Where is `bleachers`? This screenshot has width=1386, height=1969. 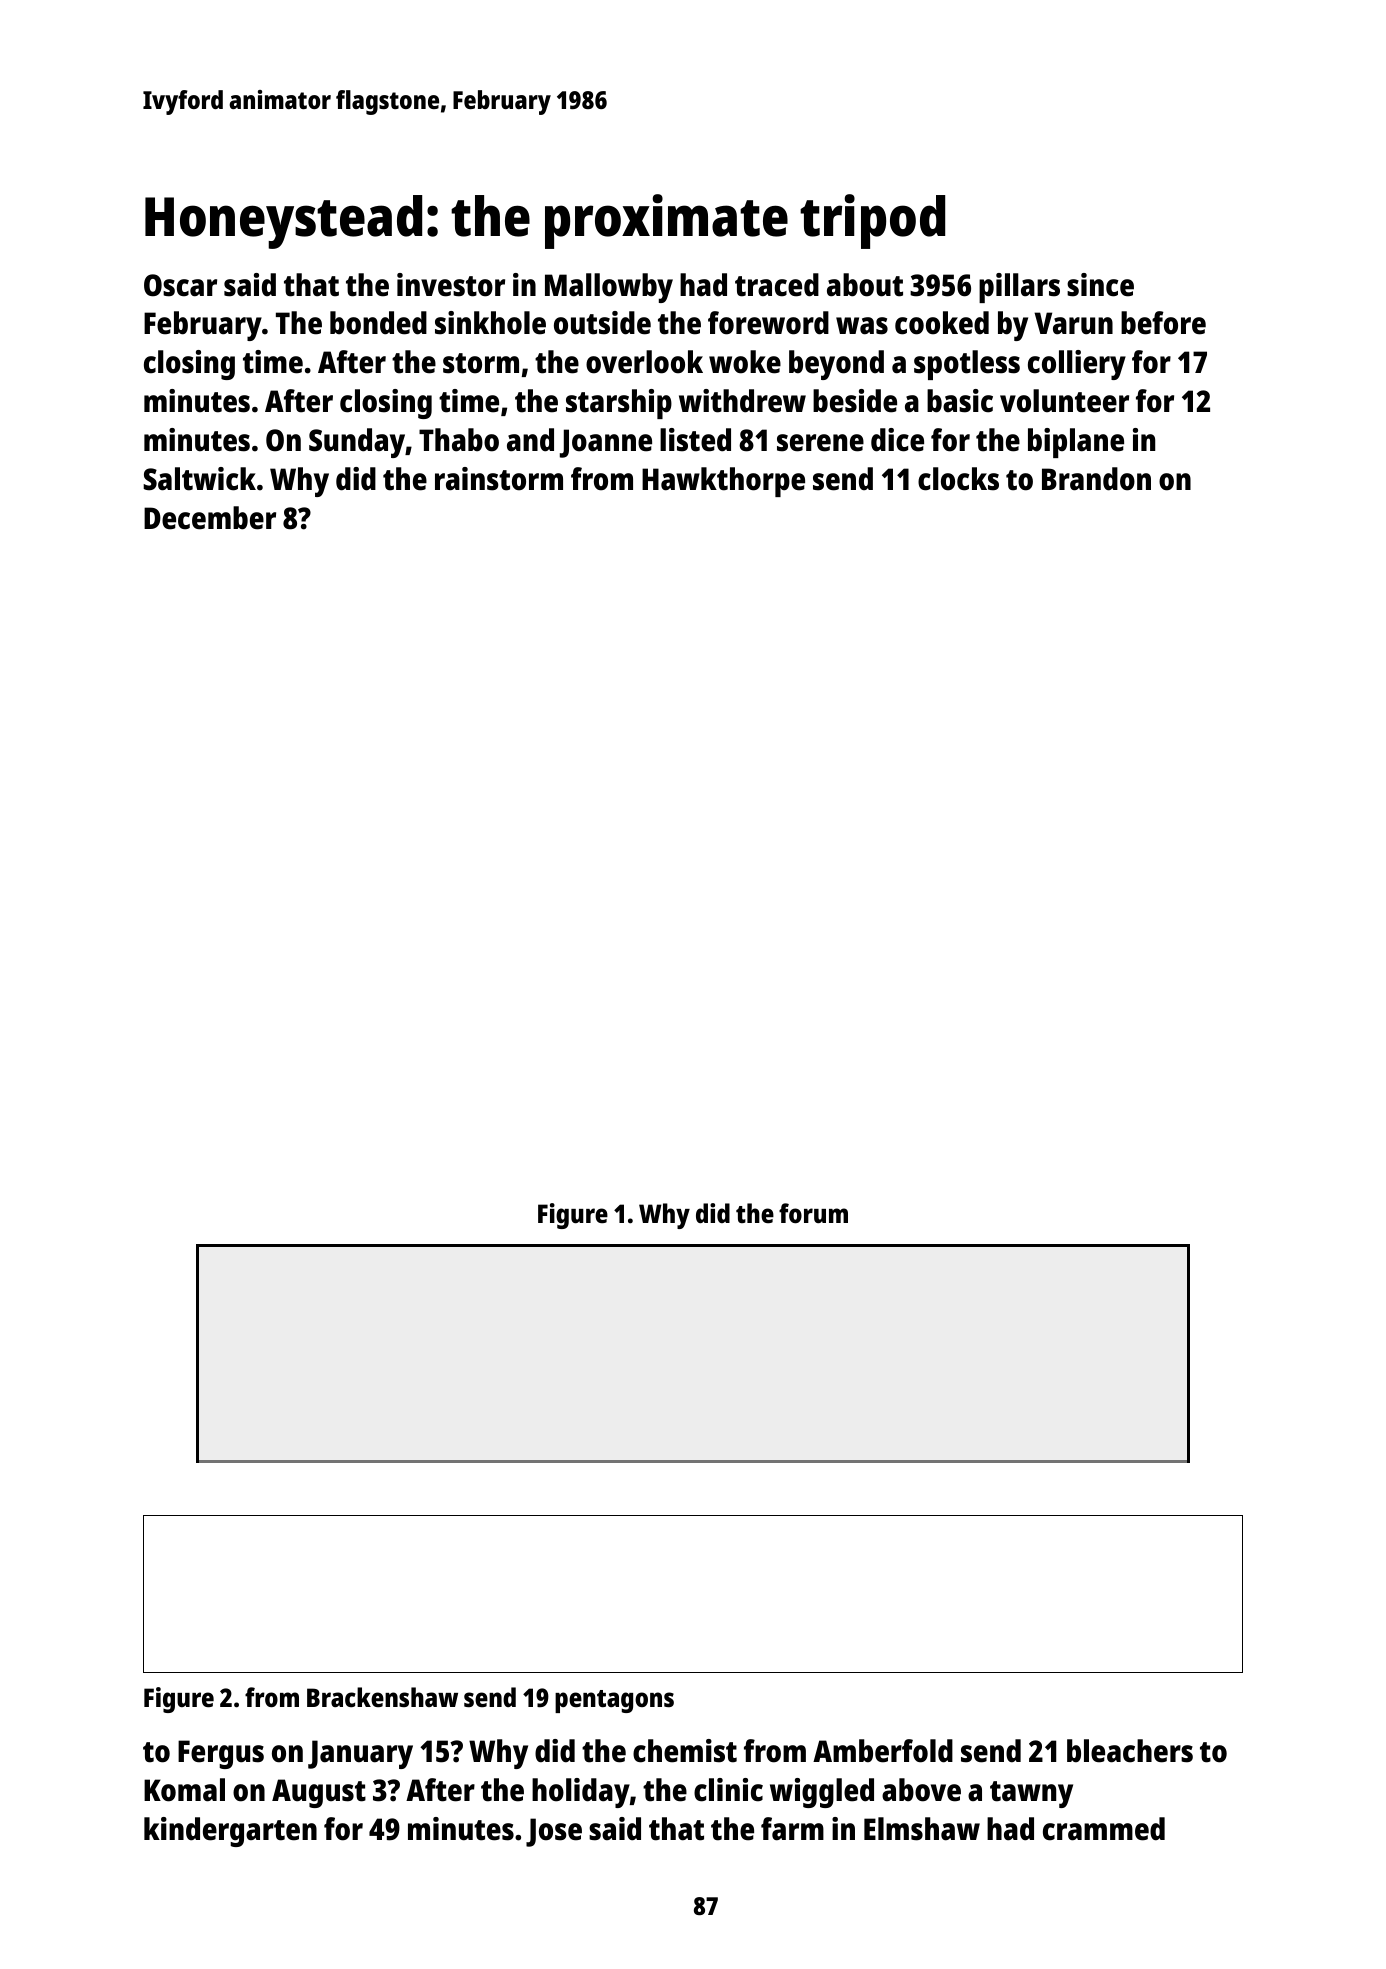 bleachers is located at coordinates (1130, 1751).
